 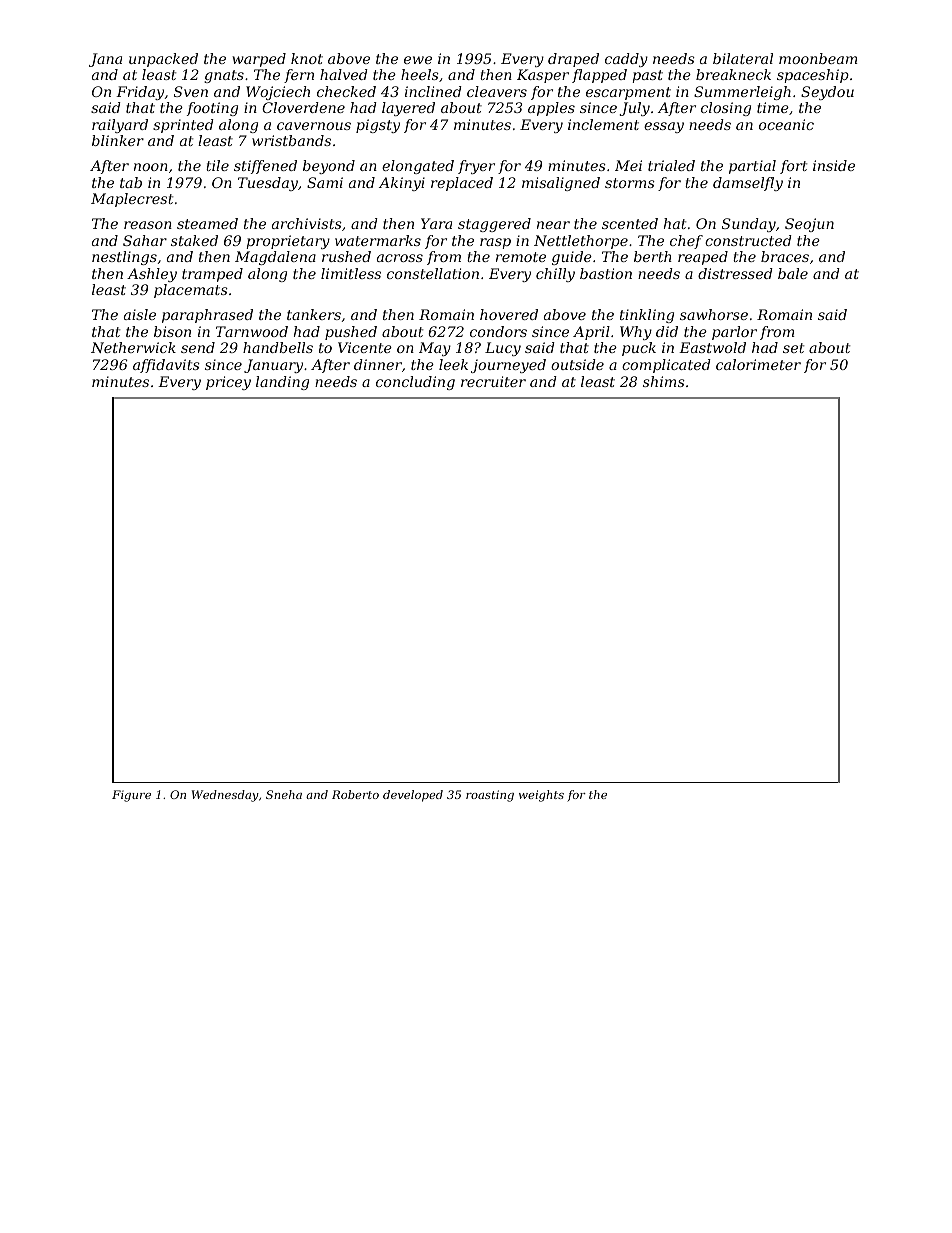 What do you see at coordinates (508, 366) in the screenshot?
I see `journeyed` at bounding box center [508, 366].
